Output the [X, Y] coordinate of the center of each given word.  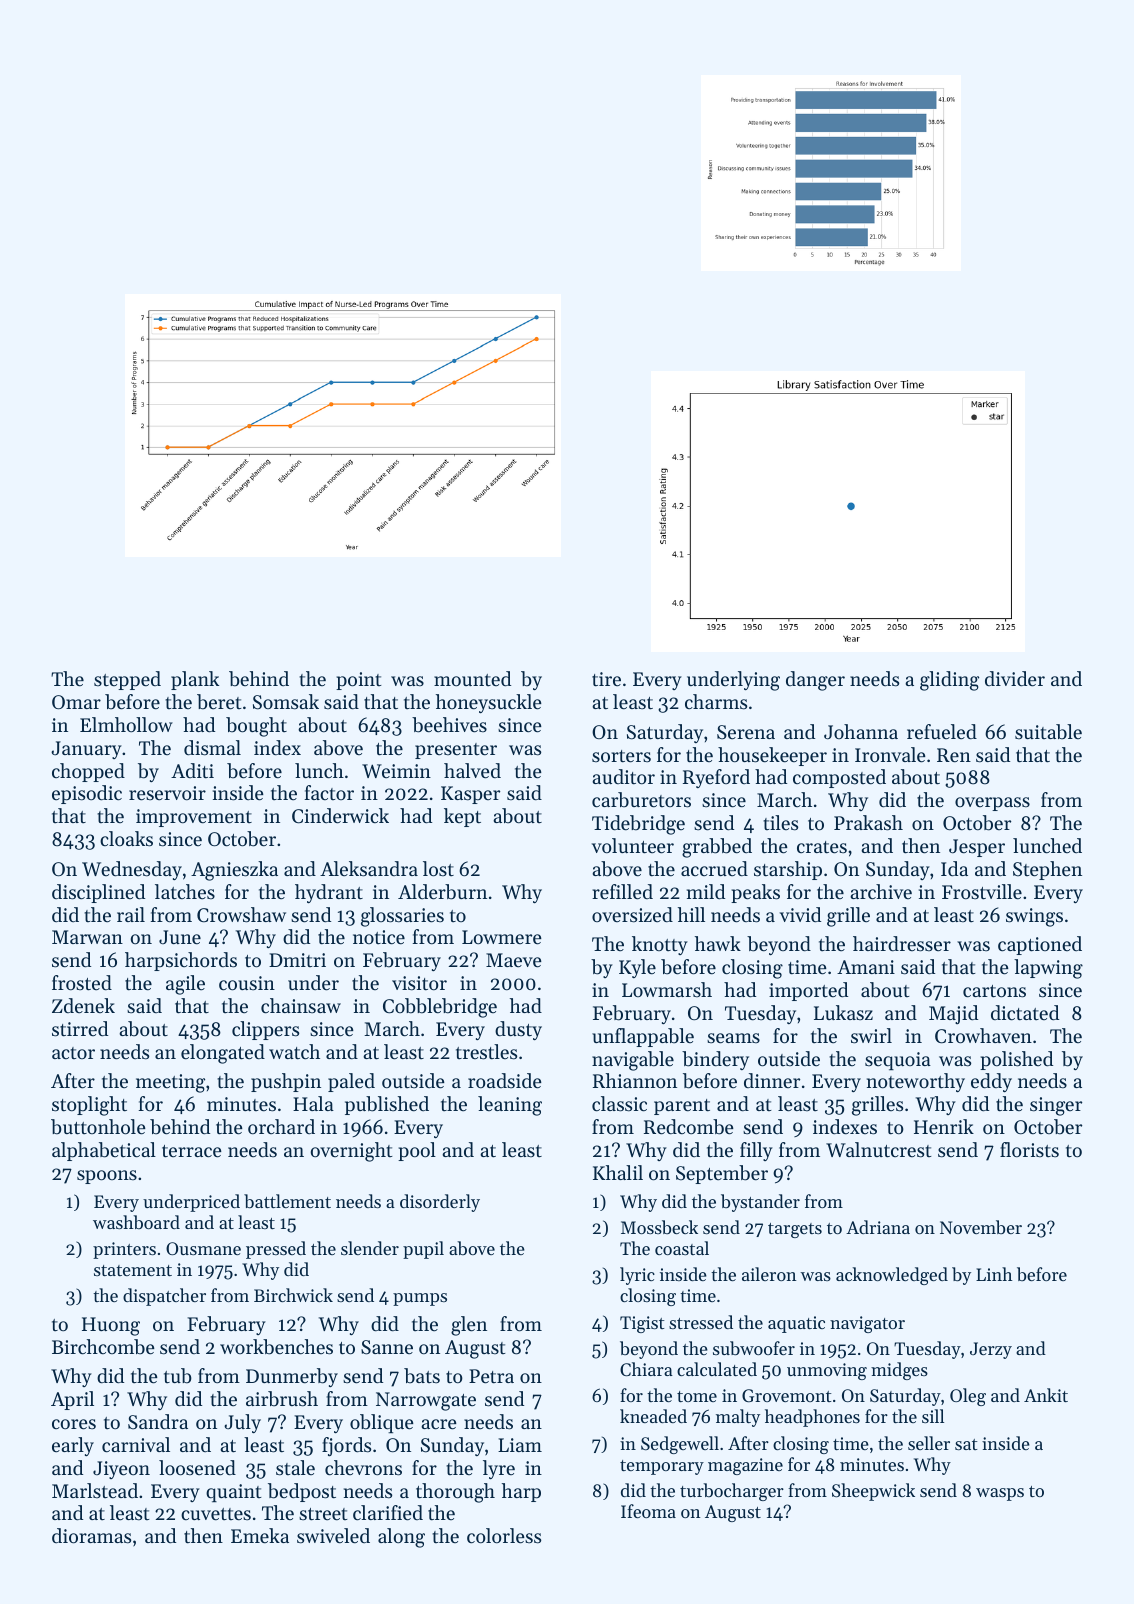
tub [178, 1376]
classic [619, 1104]
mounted [472, 679]
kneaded [653, 1416]
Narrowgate [426, 1401]
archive [881, 892]
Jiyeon [121, 1470]
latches [185, 892]
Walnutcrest [879, 1150]
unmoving [827, 1371]
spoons [107, 1177]
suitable [1048, 732]
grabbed [717, 848]
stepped [127, 680]
